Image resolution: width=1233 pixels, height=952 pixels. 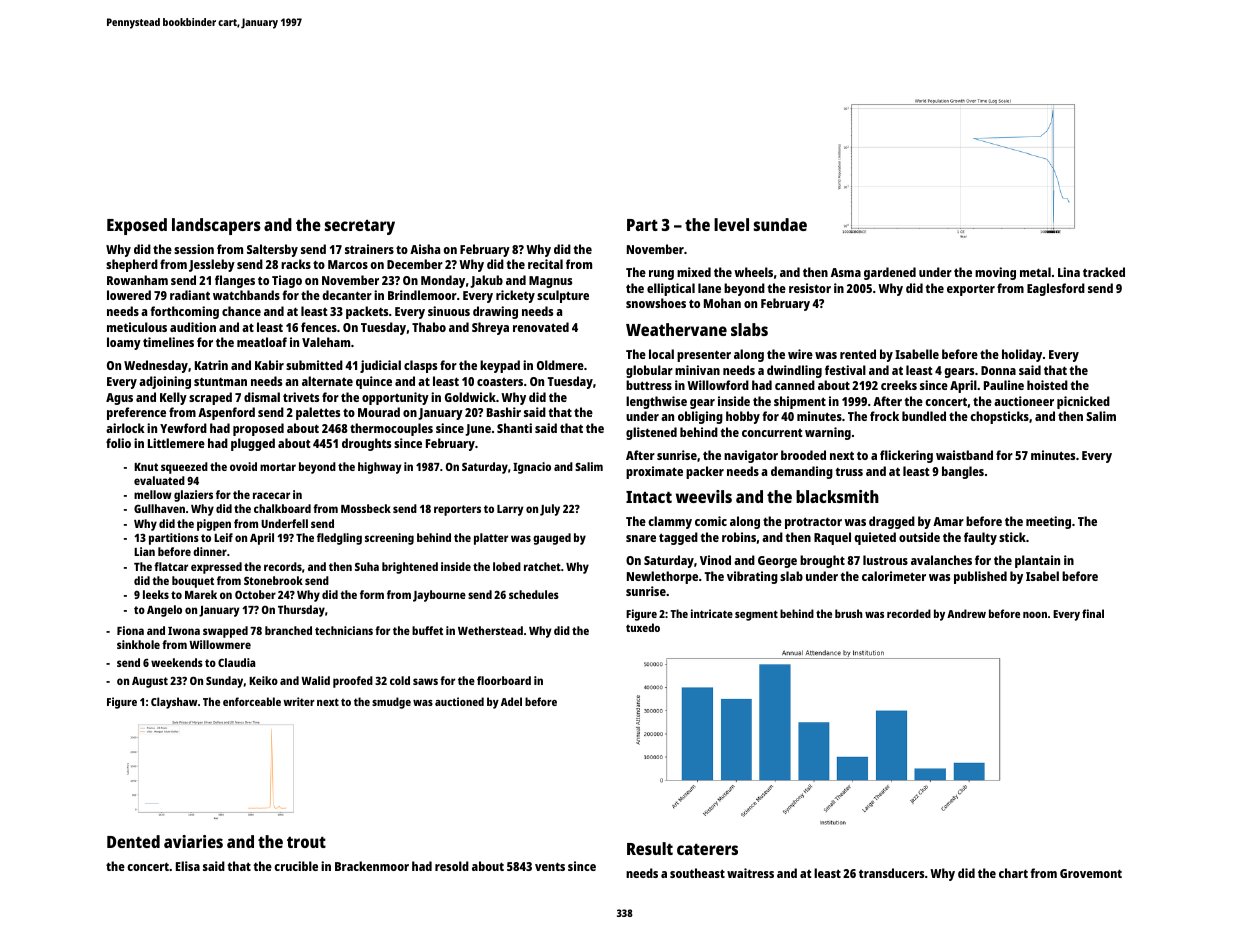 What do you see at coordinates (360, 227) in the screenshot?
I see `secretary` at bounding box center [360, 227].
